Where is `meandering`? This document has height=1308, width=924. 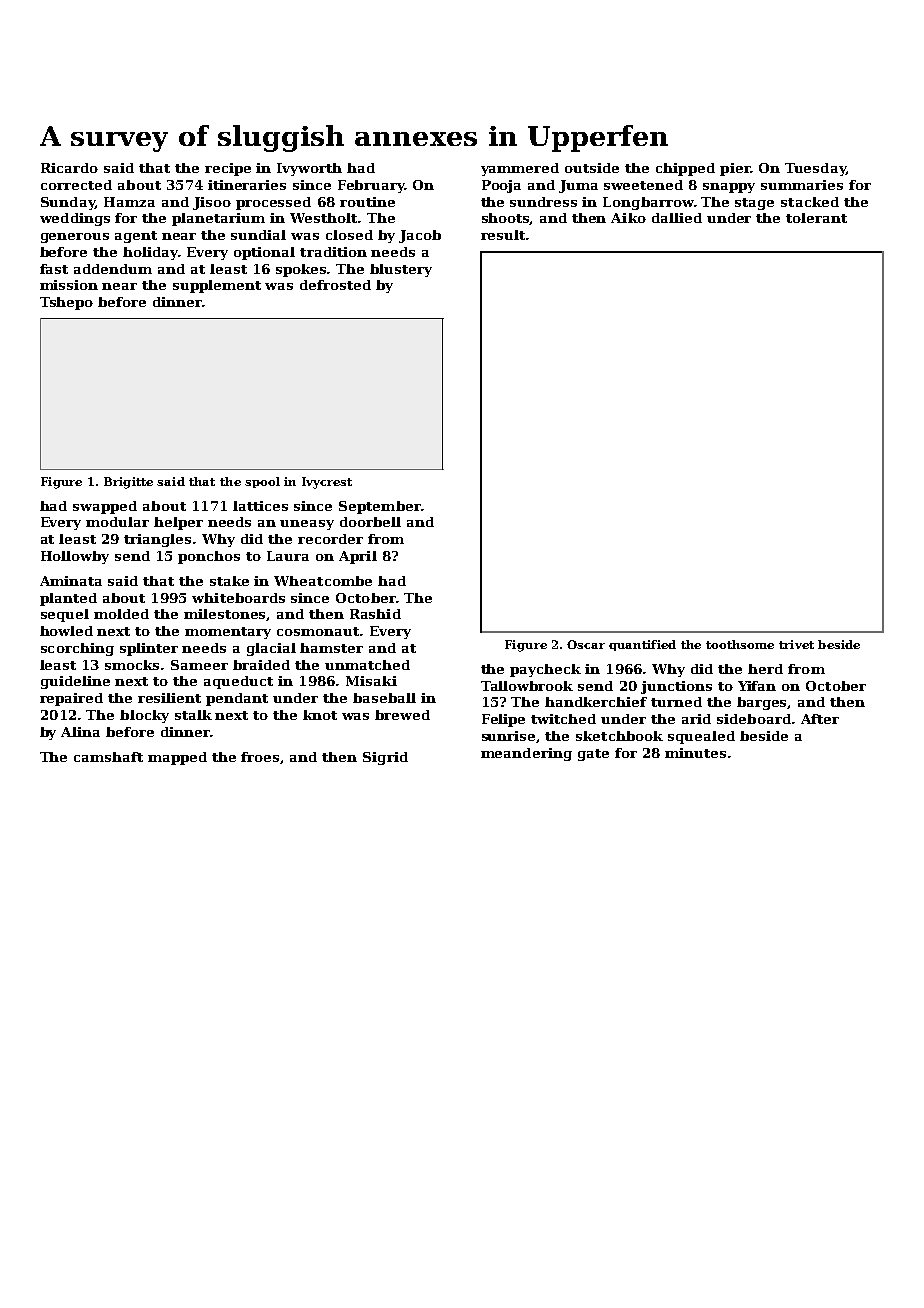
meandering is located at coordinates (526, 754).
